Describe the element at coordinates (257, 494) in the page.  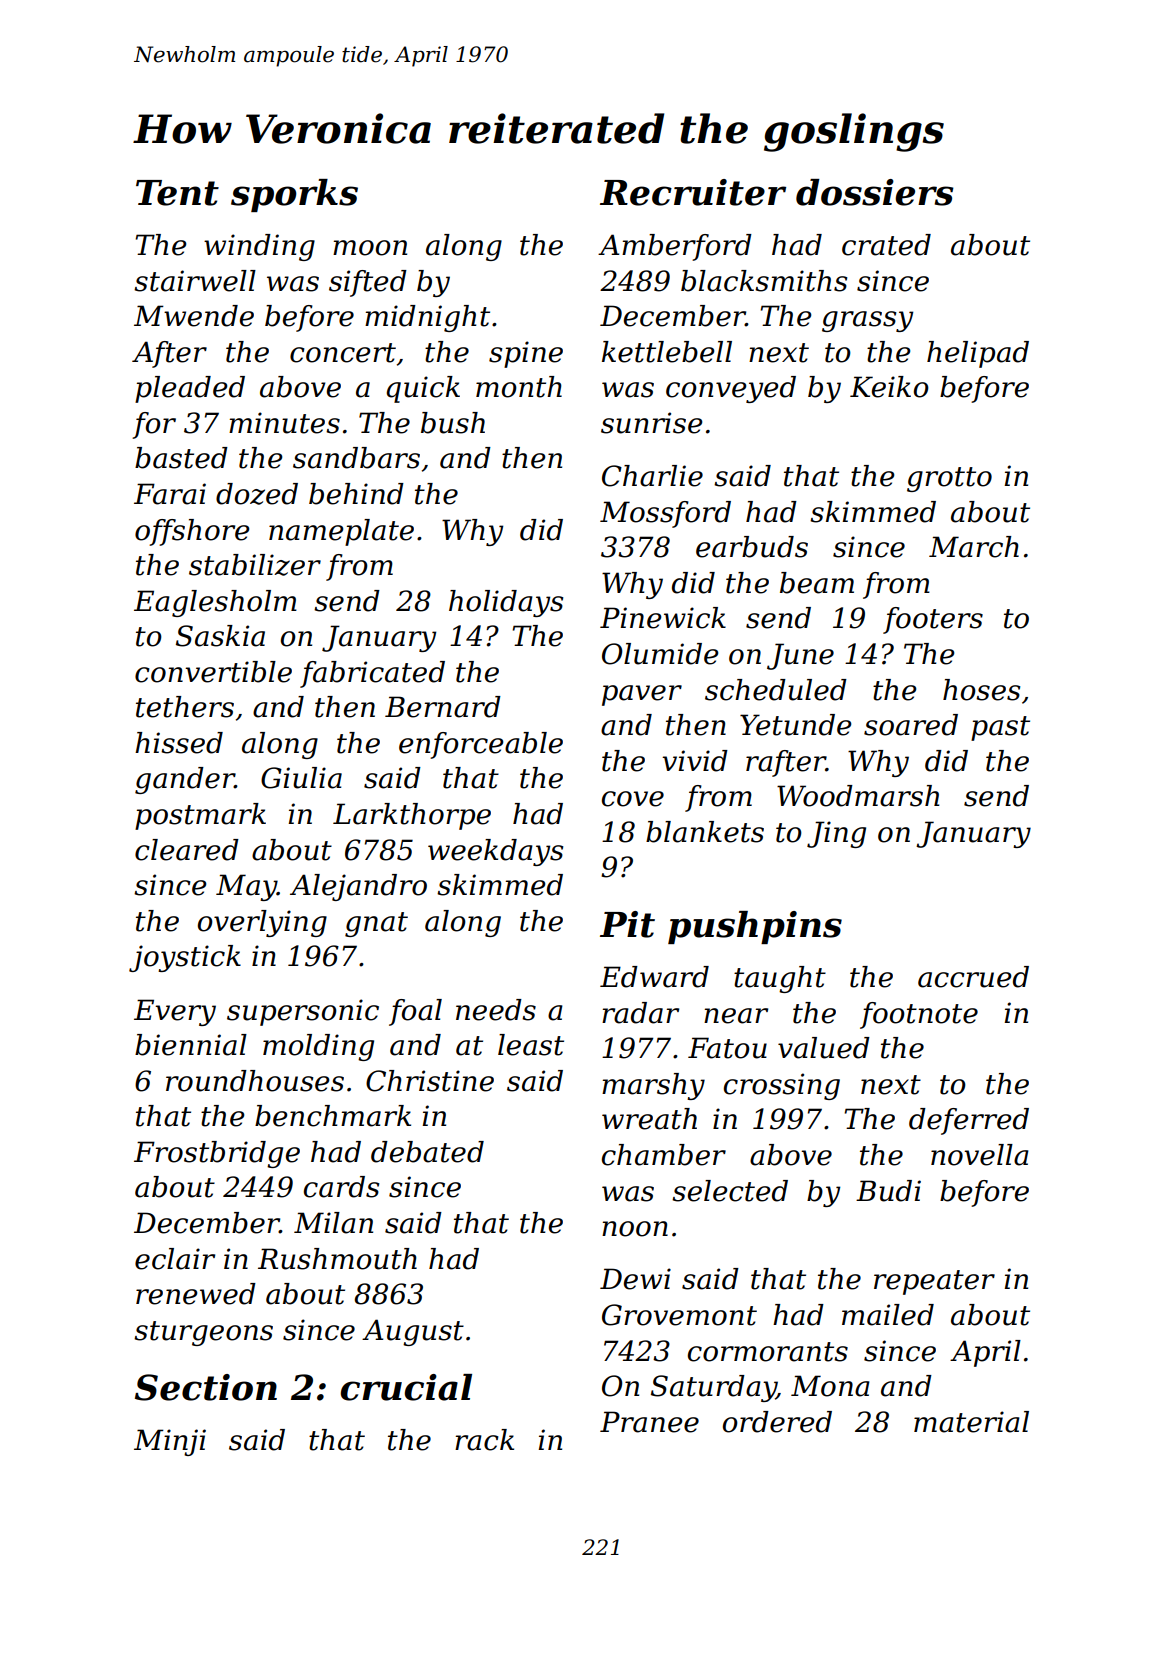
I see `dozed` at that location.
